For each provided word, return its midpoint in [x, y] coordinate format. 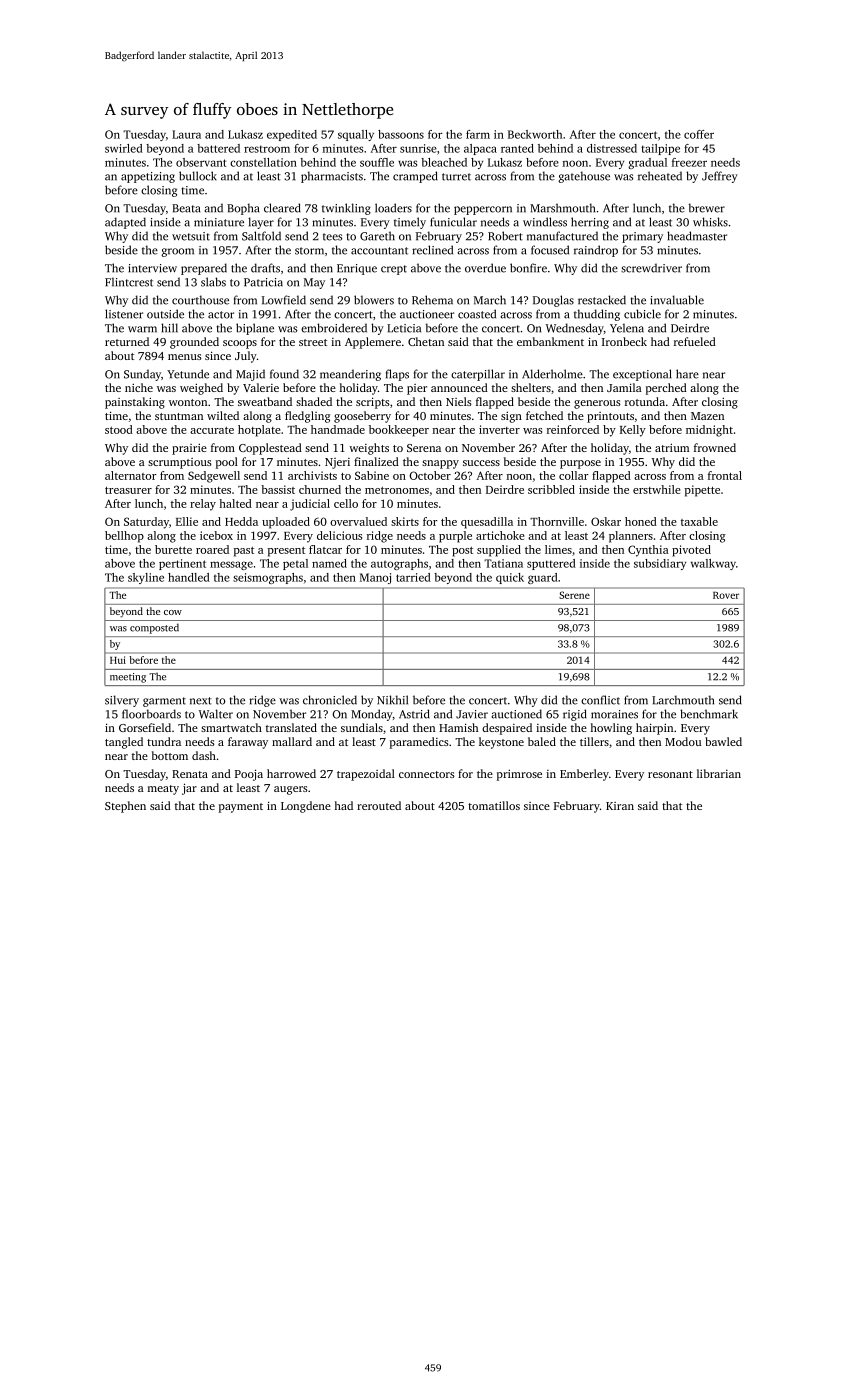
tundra [164, 741]
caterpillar [478, 375]
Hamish [458, 727]
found [284, 374]
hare [687, 374]
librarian [719, 773]
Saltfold [261, 236]
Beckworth [535, 134]
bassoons [401, 134]
